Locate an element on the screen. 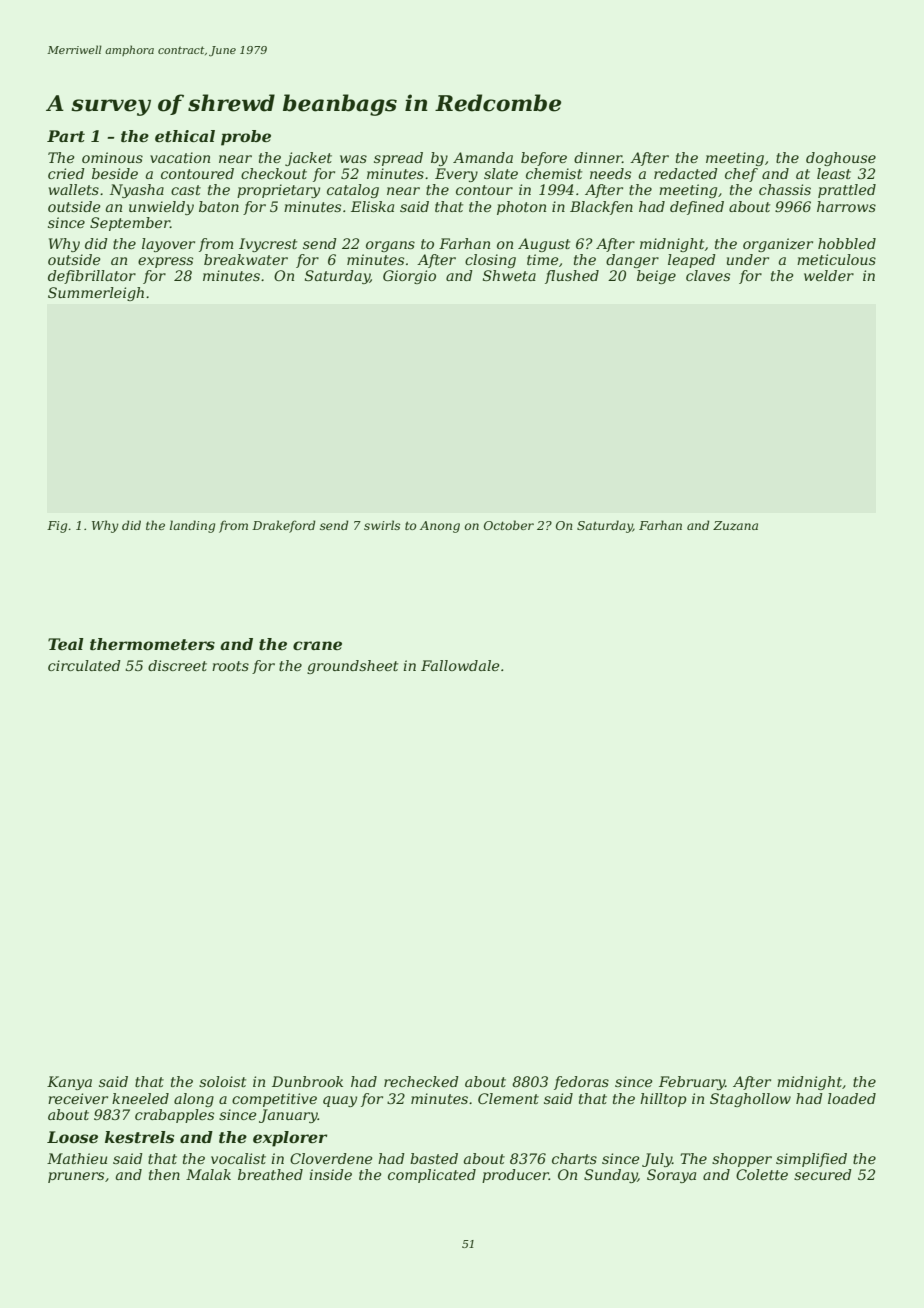 The width and height of the screenshot is (924, 1308). rechecked is located at coordinates (421, 1081).
